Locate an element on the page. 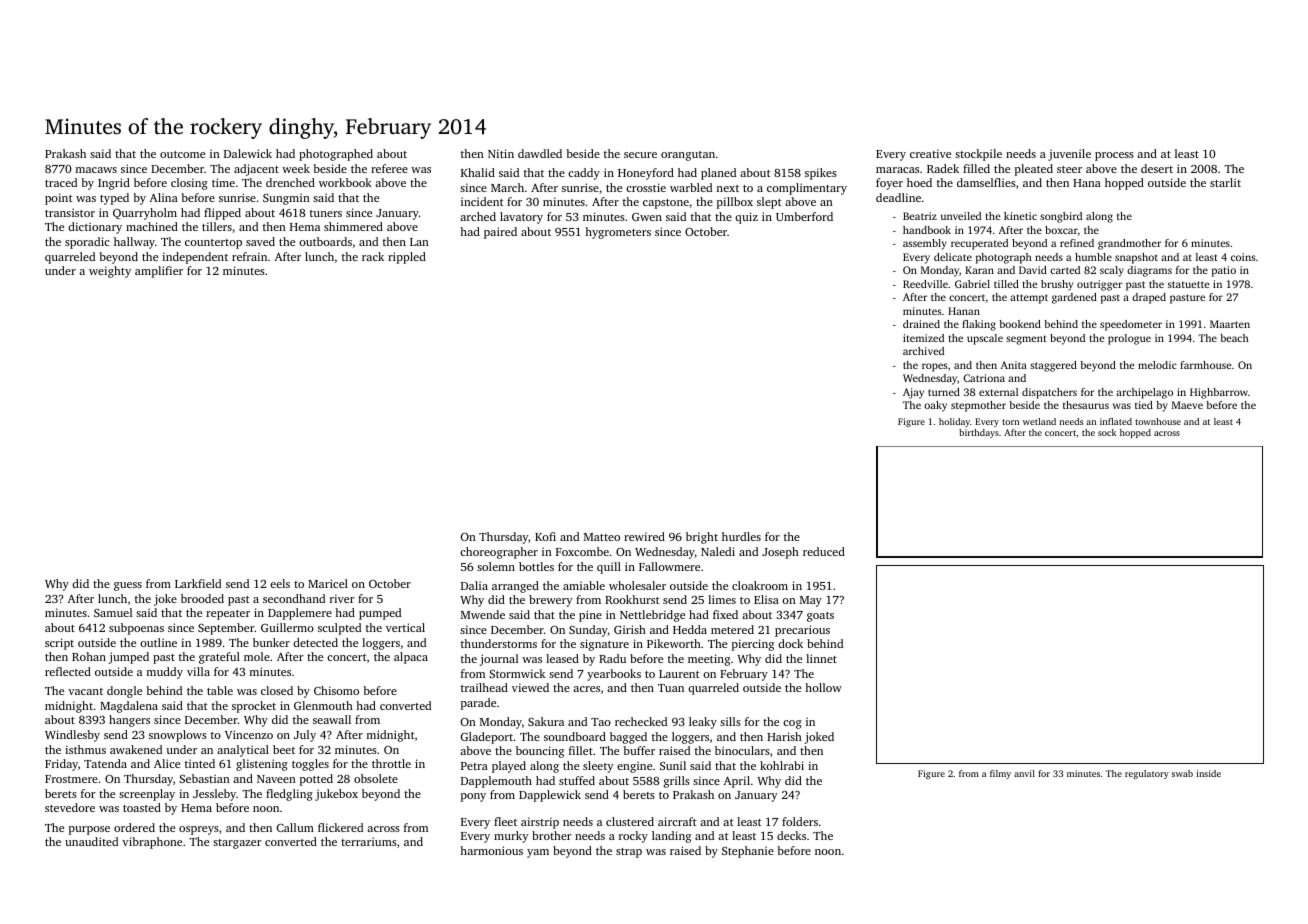 The width and height of the page is (1308, 924). rewired is located at coordinates (644, 536).
